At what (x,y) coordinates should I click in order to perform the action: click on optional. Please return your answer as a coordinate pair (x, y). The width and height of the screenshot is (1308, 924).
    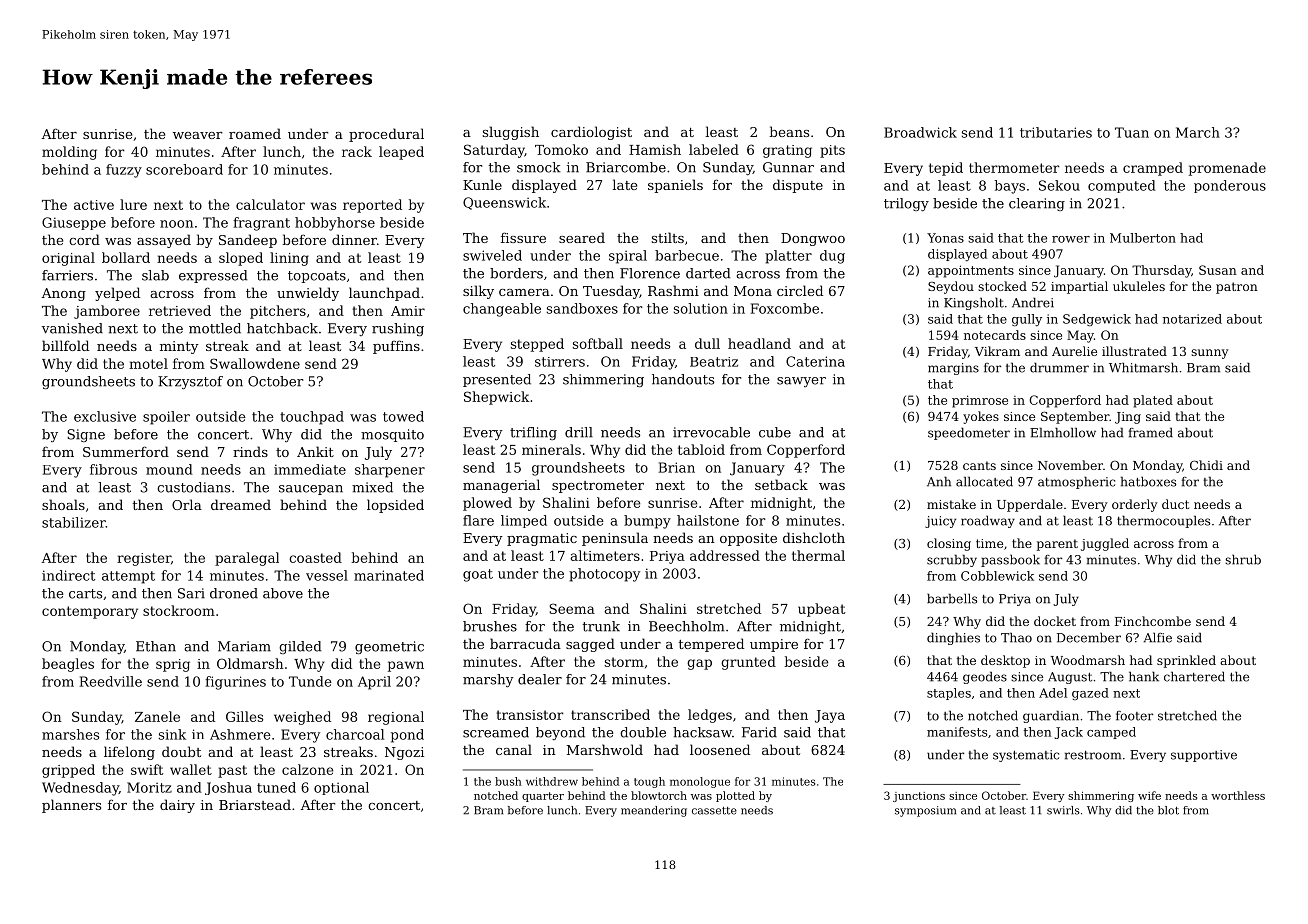
    Looking at the image, I should click on (341, 788).
